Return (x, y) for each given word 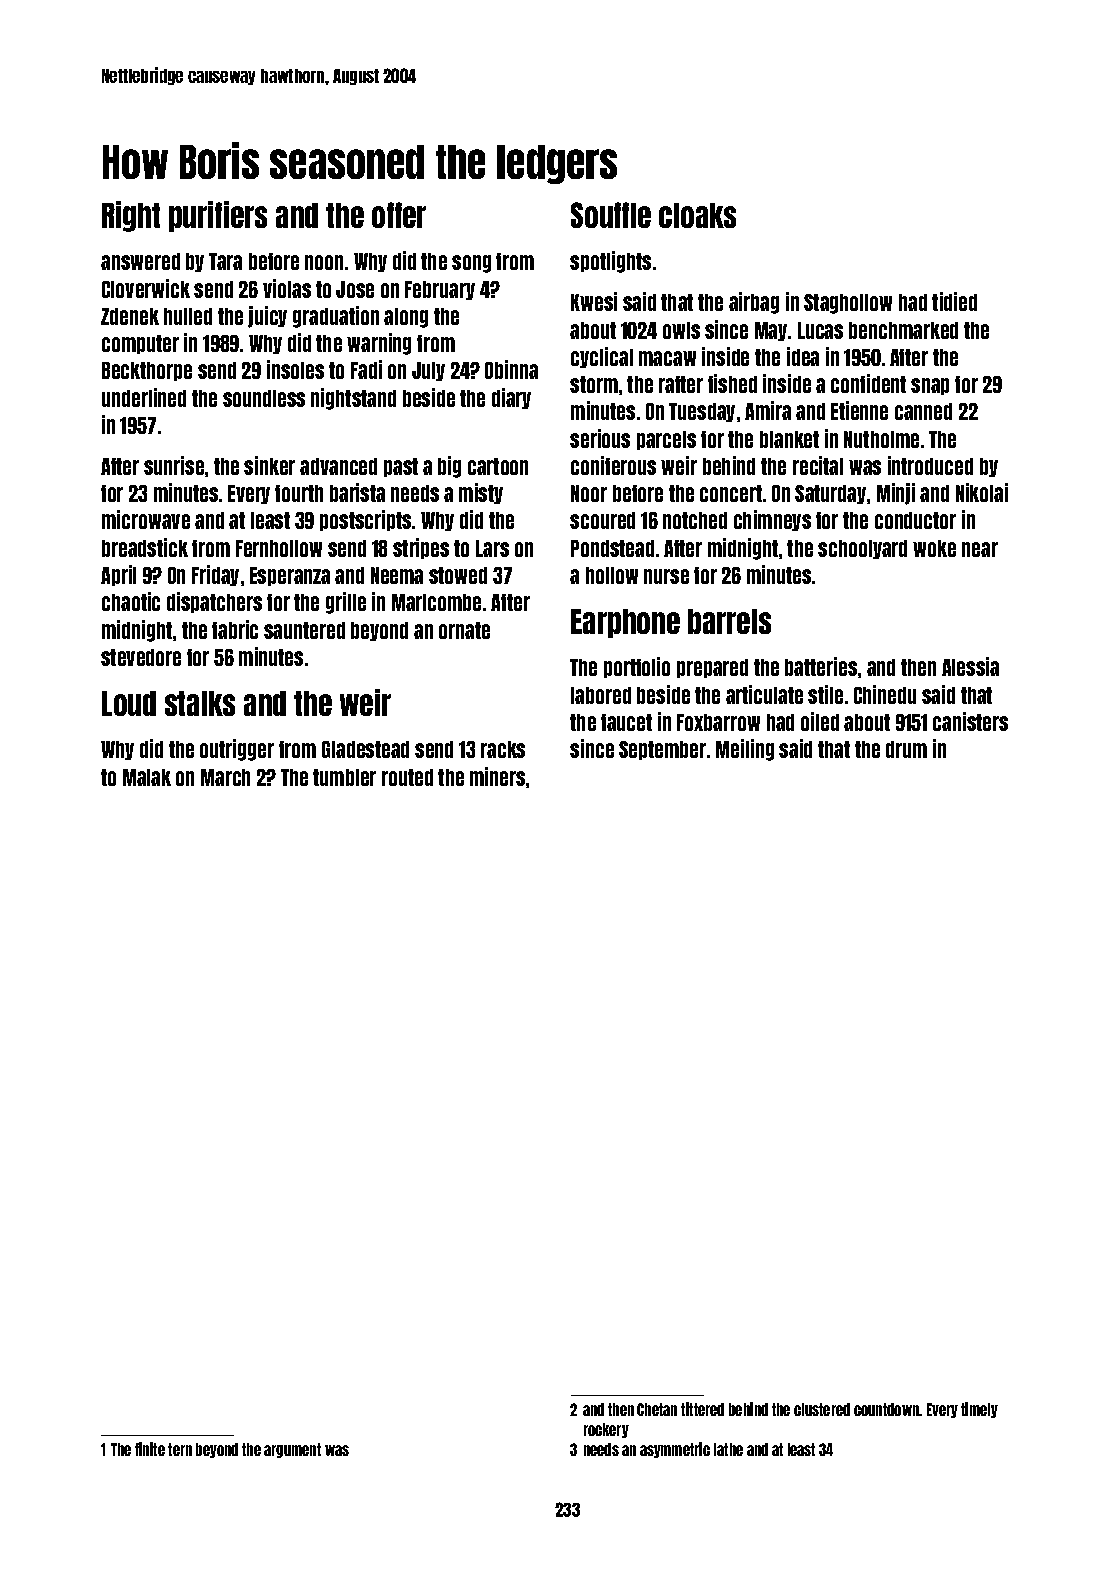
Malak (147, 777)
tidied (954, 301)
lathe (728, 1449)
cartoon (498, 466)
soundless (264, 398)
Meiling (745, 750)
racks (503, 749)
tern (180, 1449)
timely (979, 1410)
